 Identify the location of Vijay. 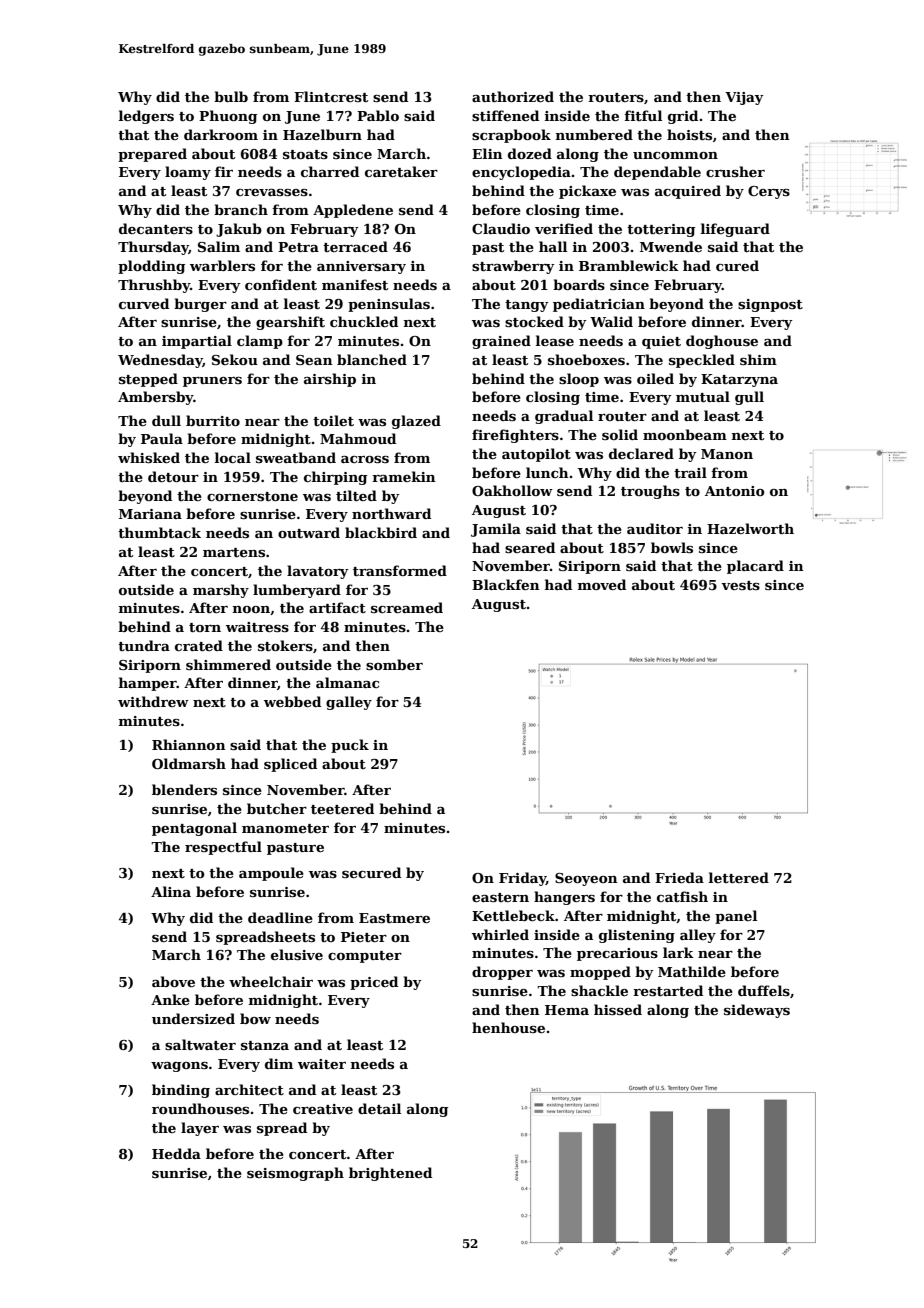
(744, 98).
